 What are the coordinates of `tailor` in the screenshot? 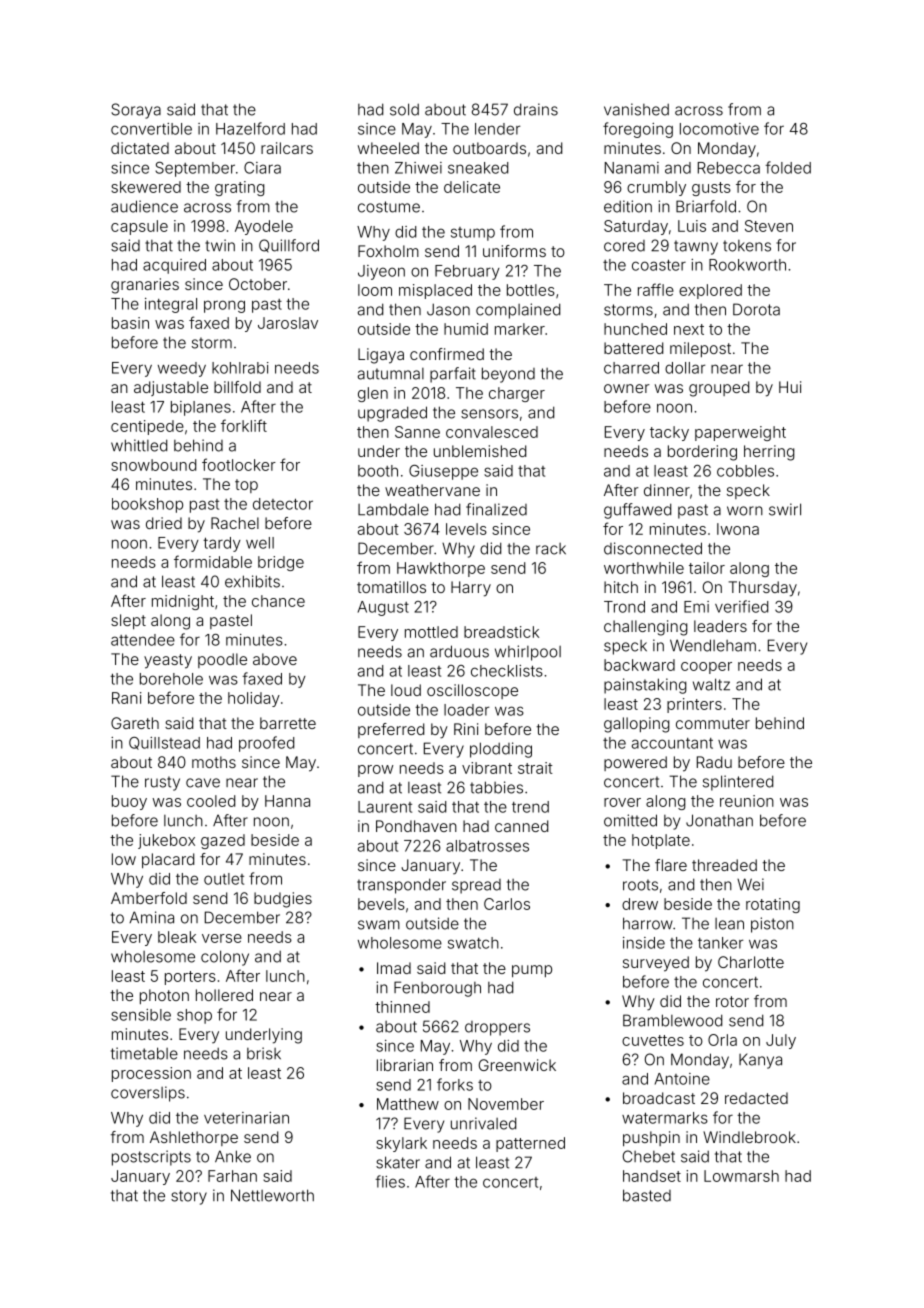 It's located at (707, 568).
